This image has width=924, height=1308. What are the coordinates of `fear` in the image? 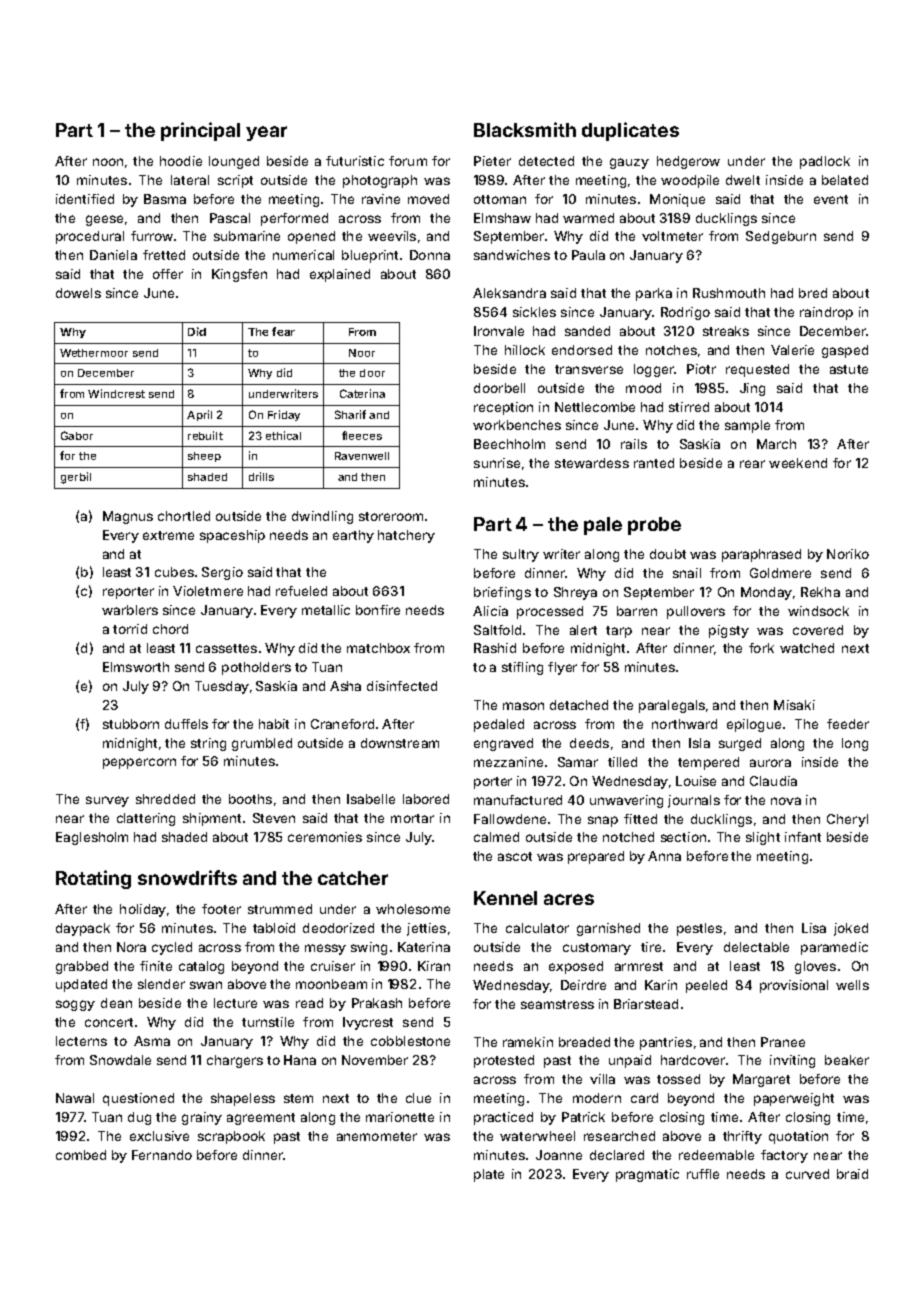 It's located at (283, 331).
